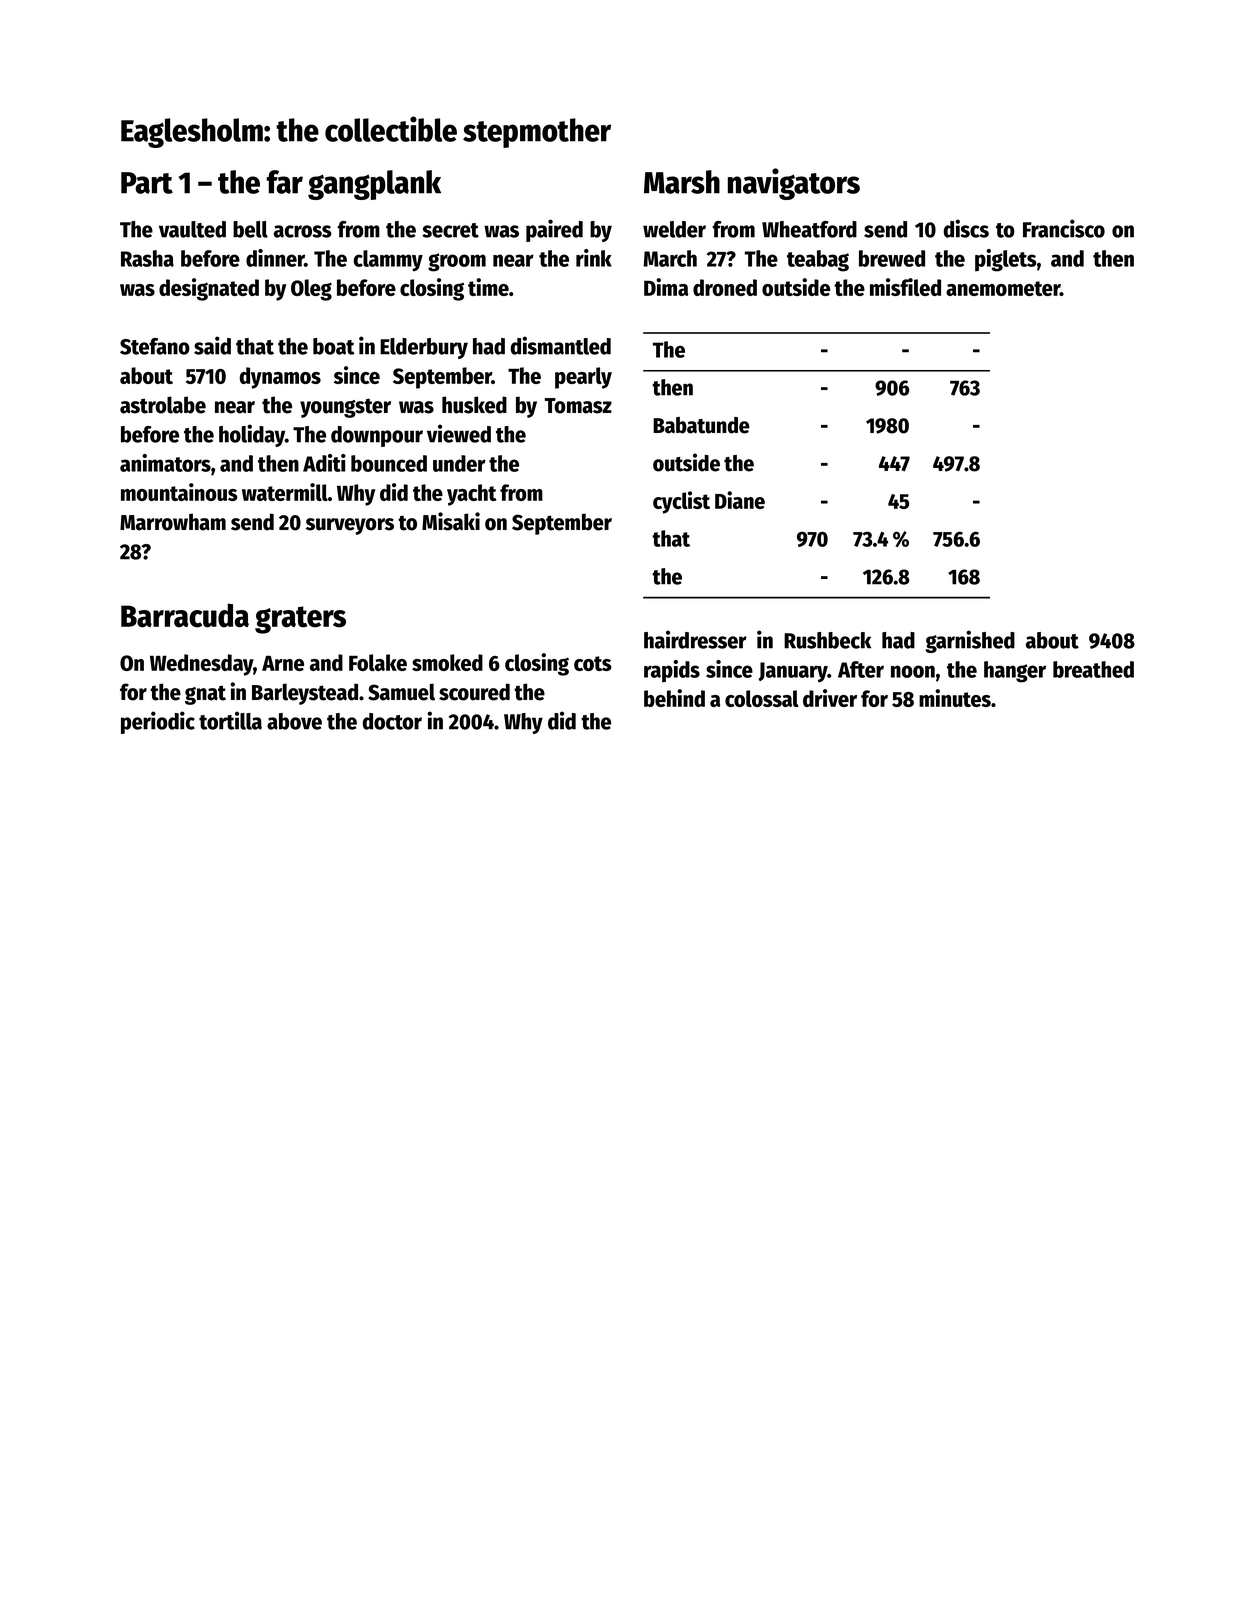 This screenshot has width=1255, height=1624. Describe the element at coordinates (701, 425) in the screenshot. I see `Babatunde` at that location.
